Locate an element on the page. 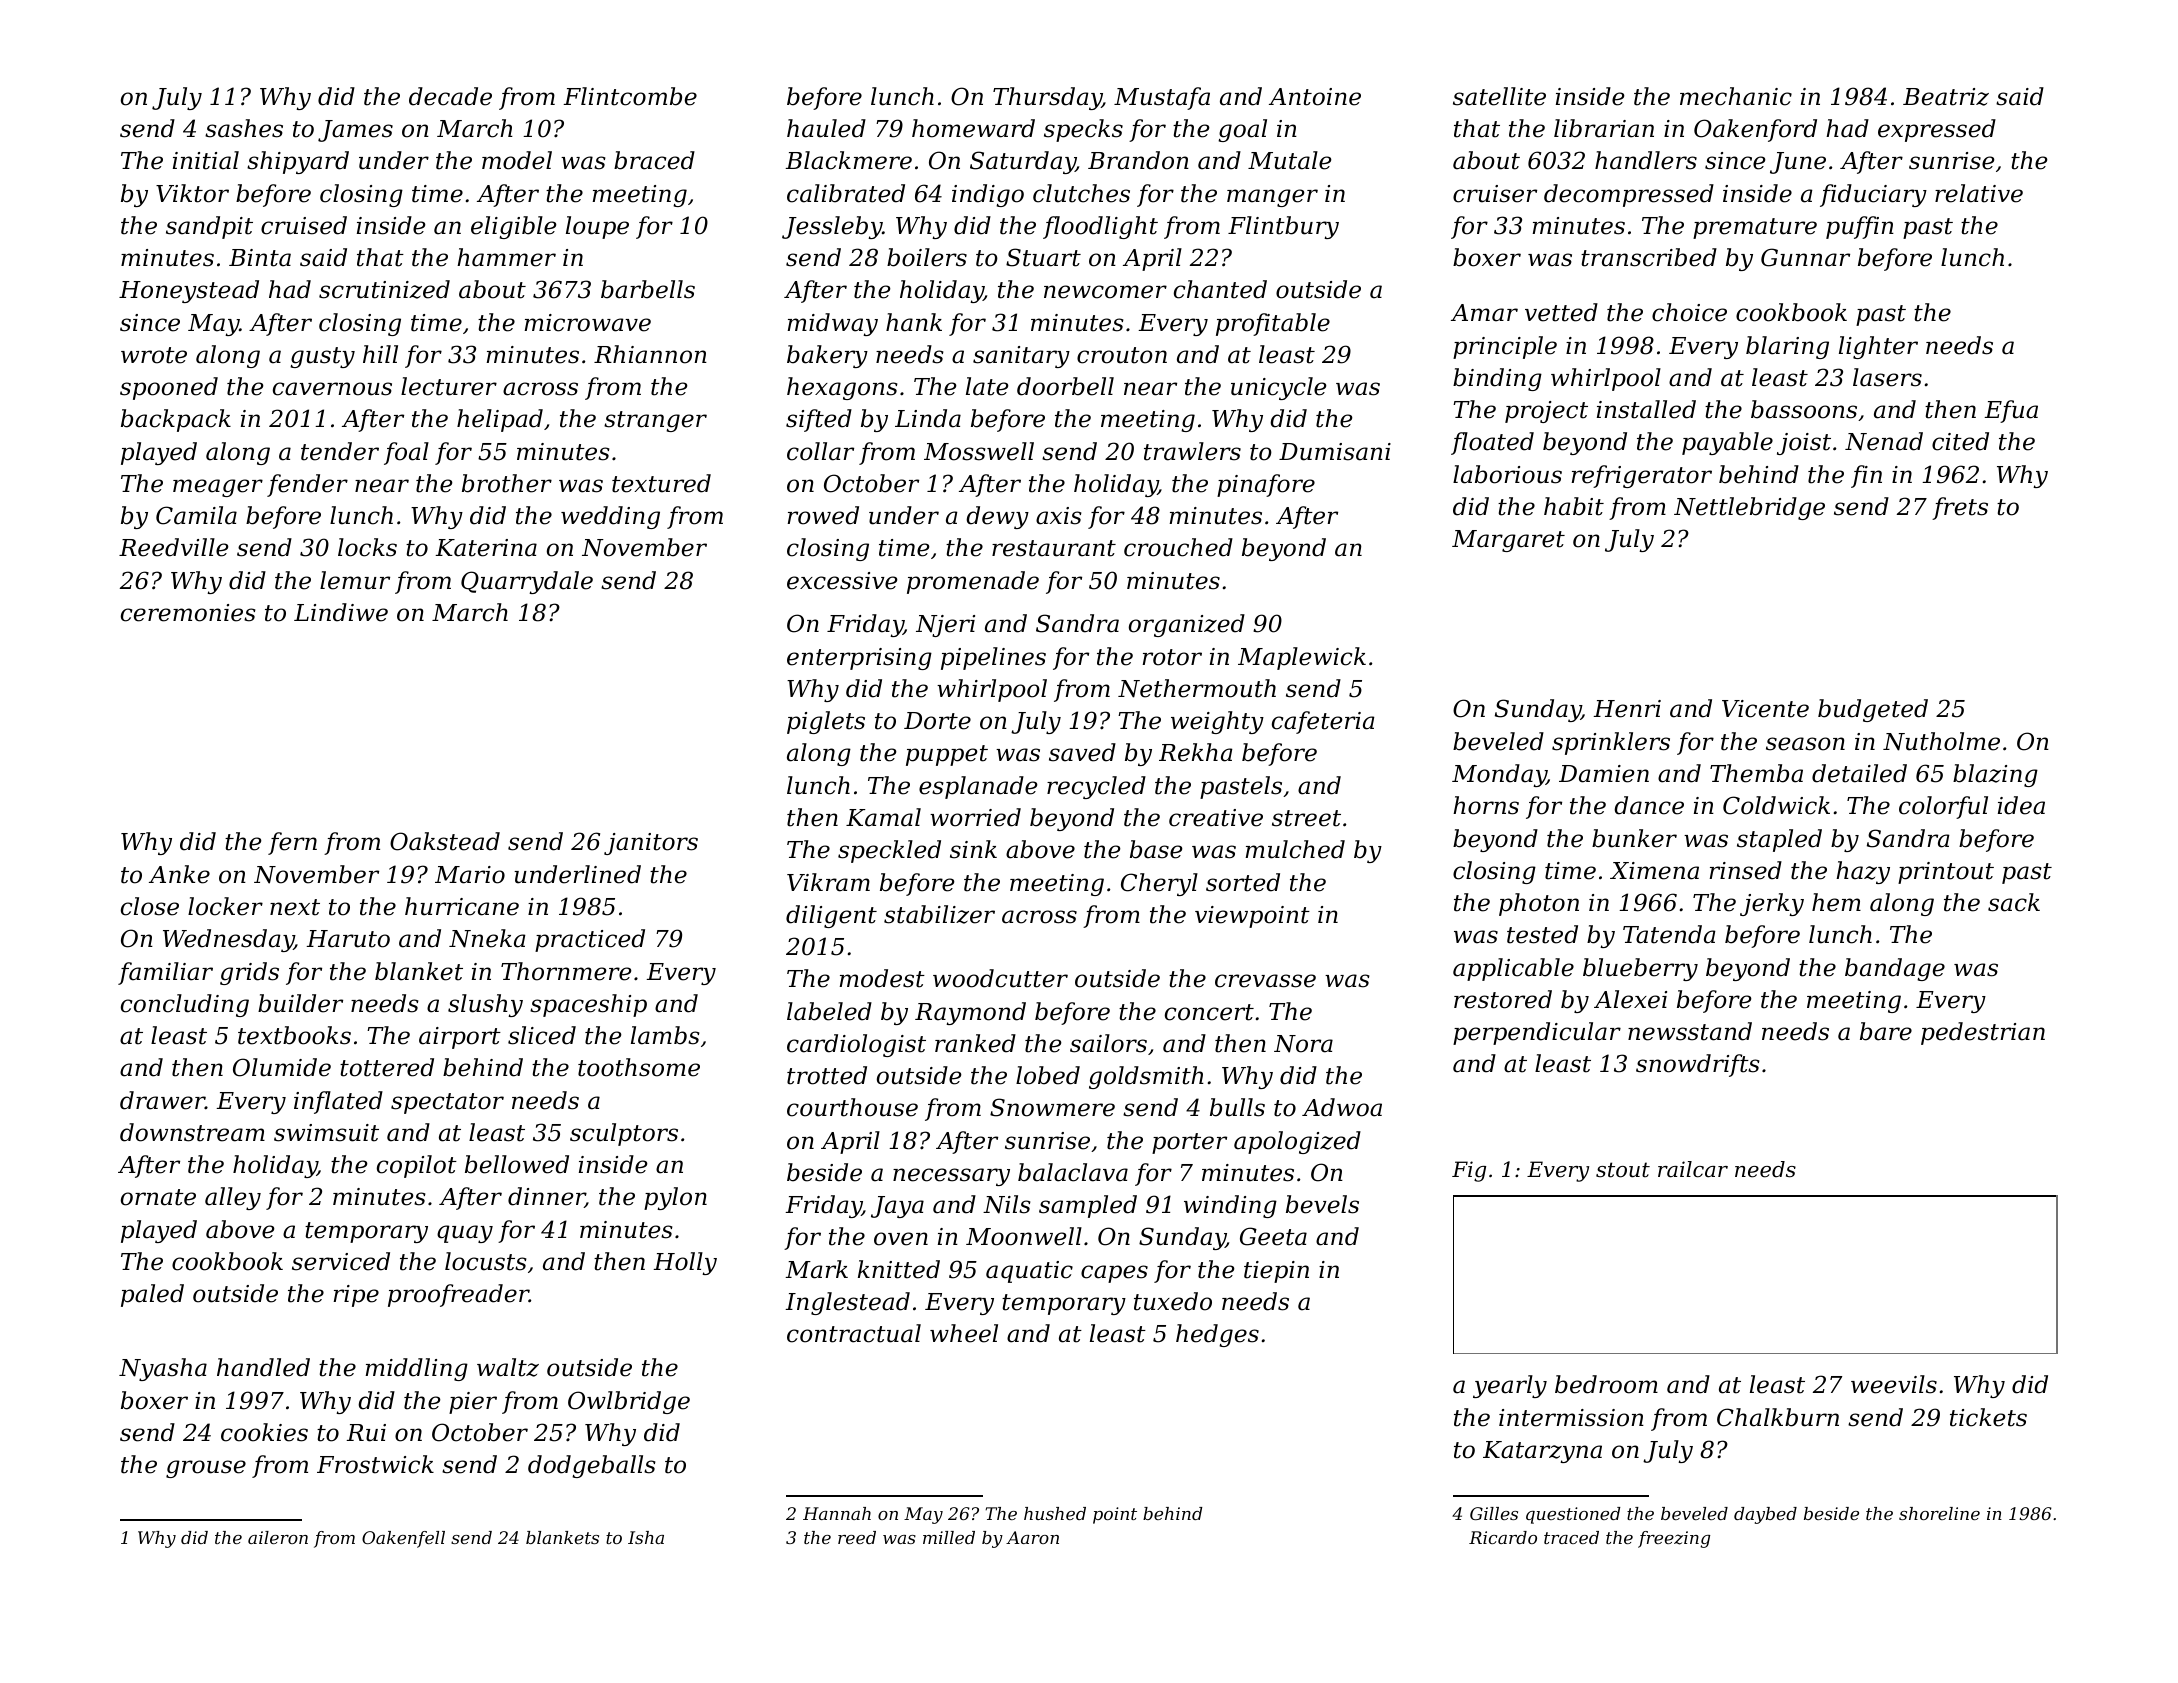 The height and width of the page is (1683, 2178). Gunnar is located at coordinates (1805, 257).
